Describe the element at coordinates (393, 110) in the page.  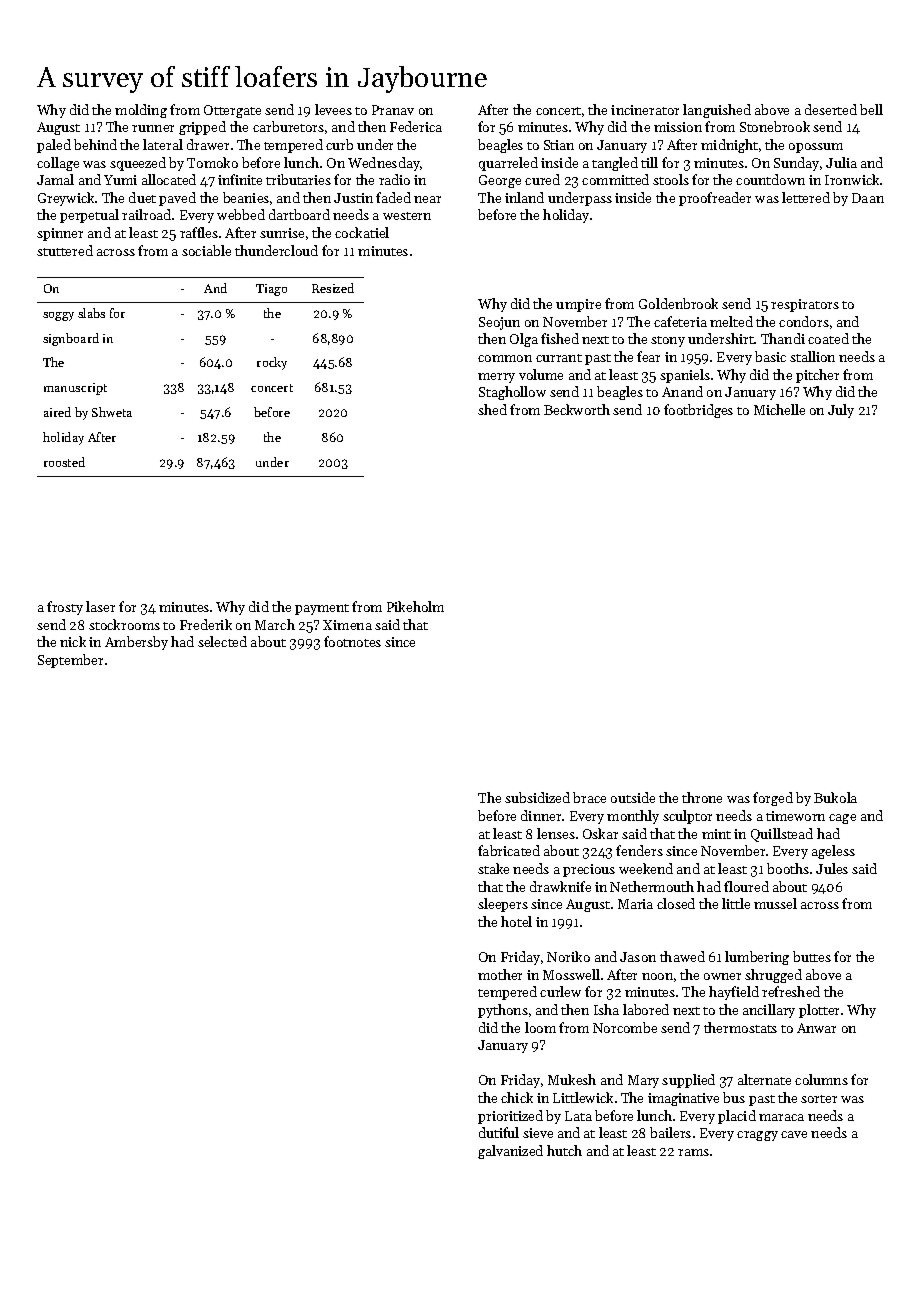
I see `Pranav` at that location.
